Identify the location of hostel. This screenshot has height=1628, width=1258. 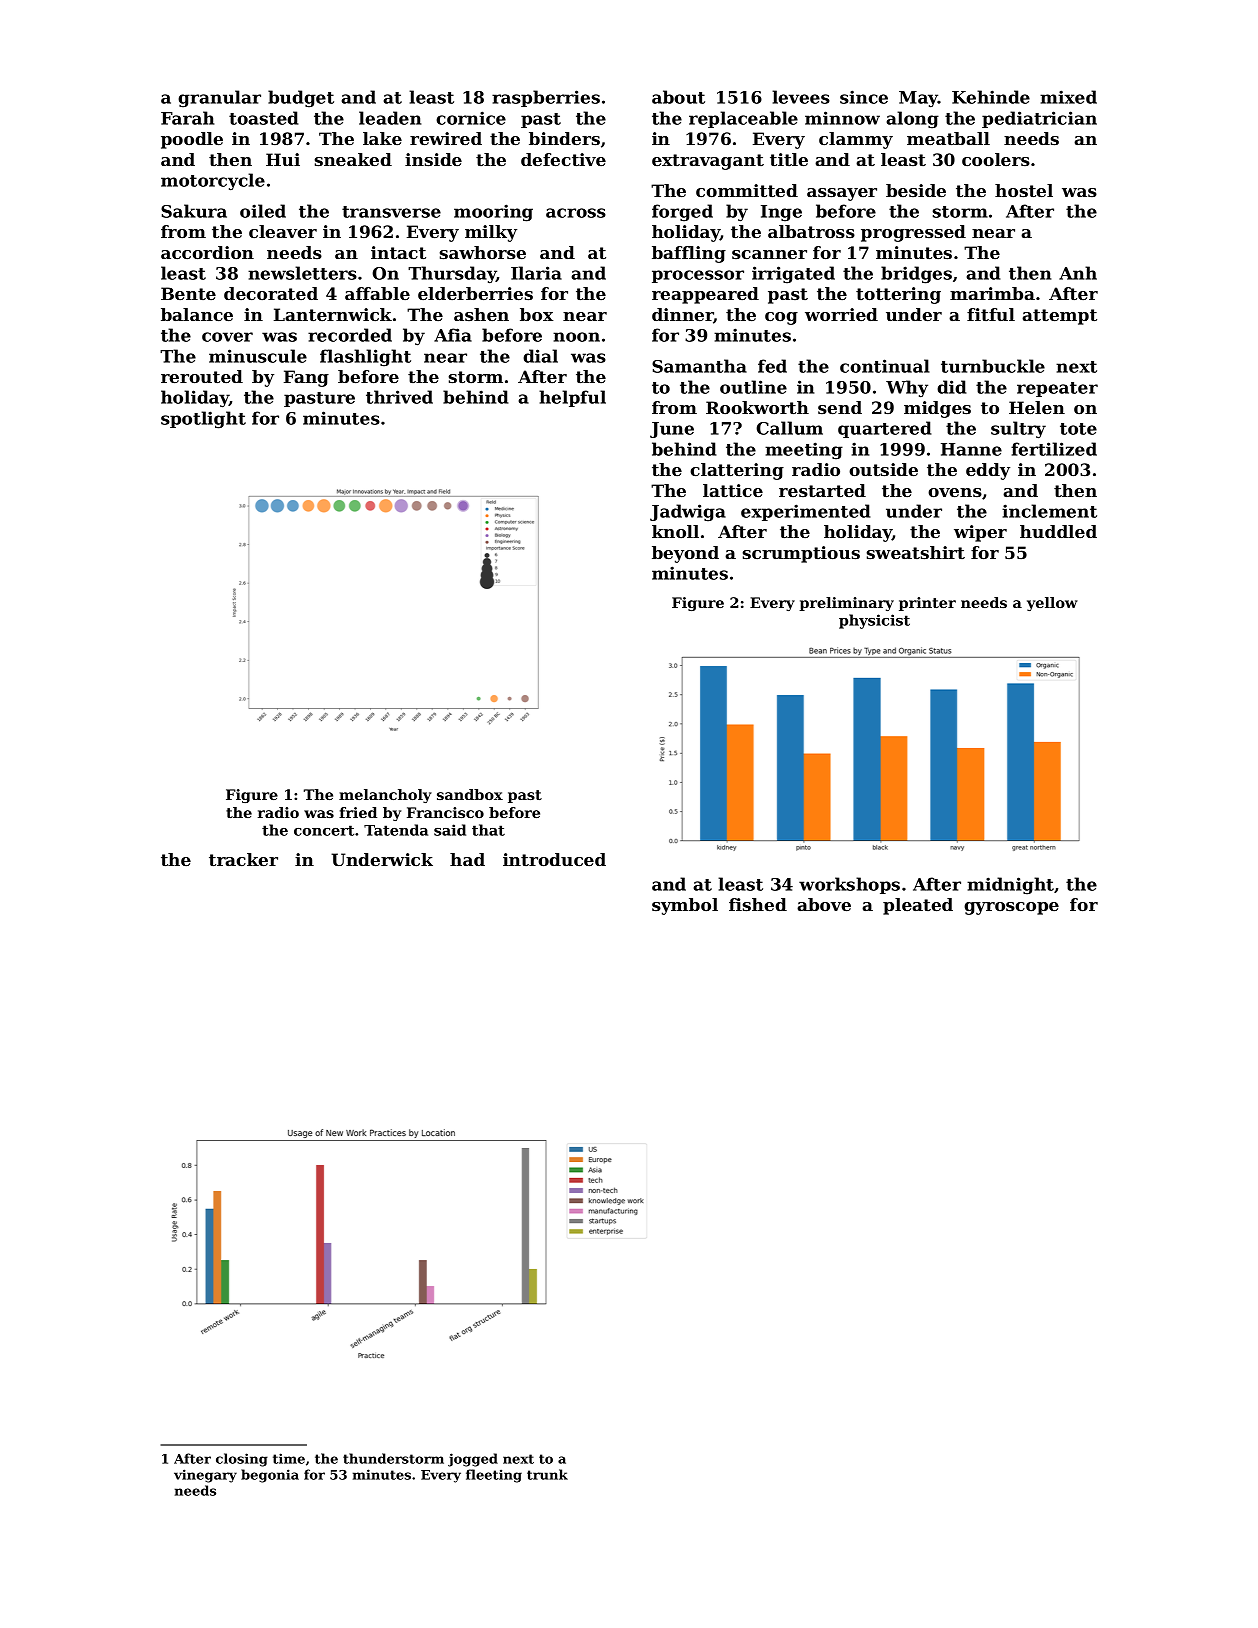
(1024, 190).
